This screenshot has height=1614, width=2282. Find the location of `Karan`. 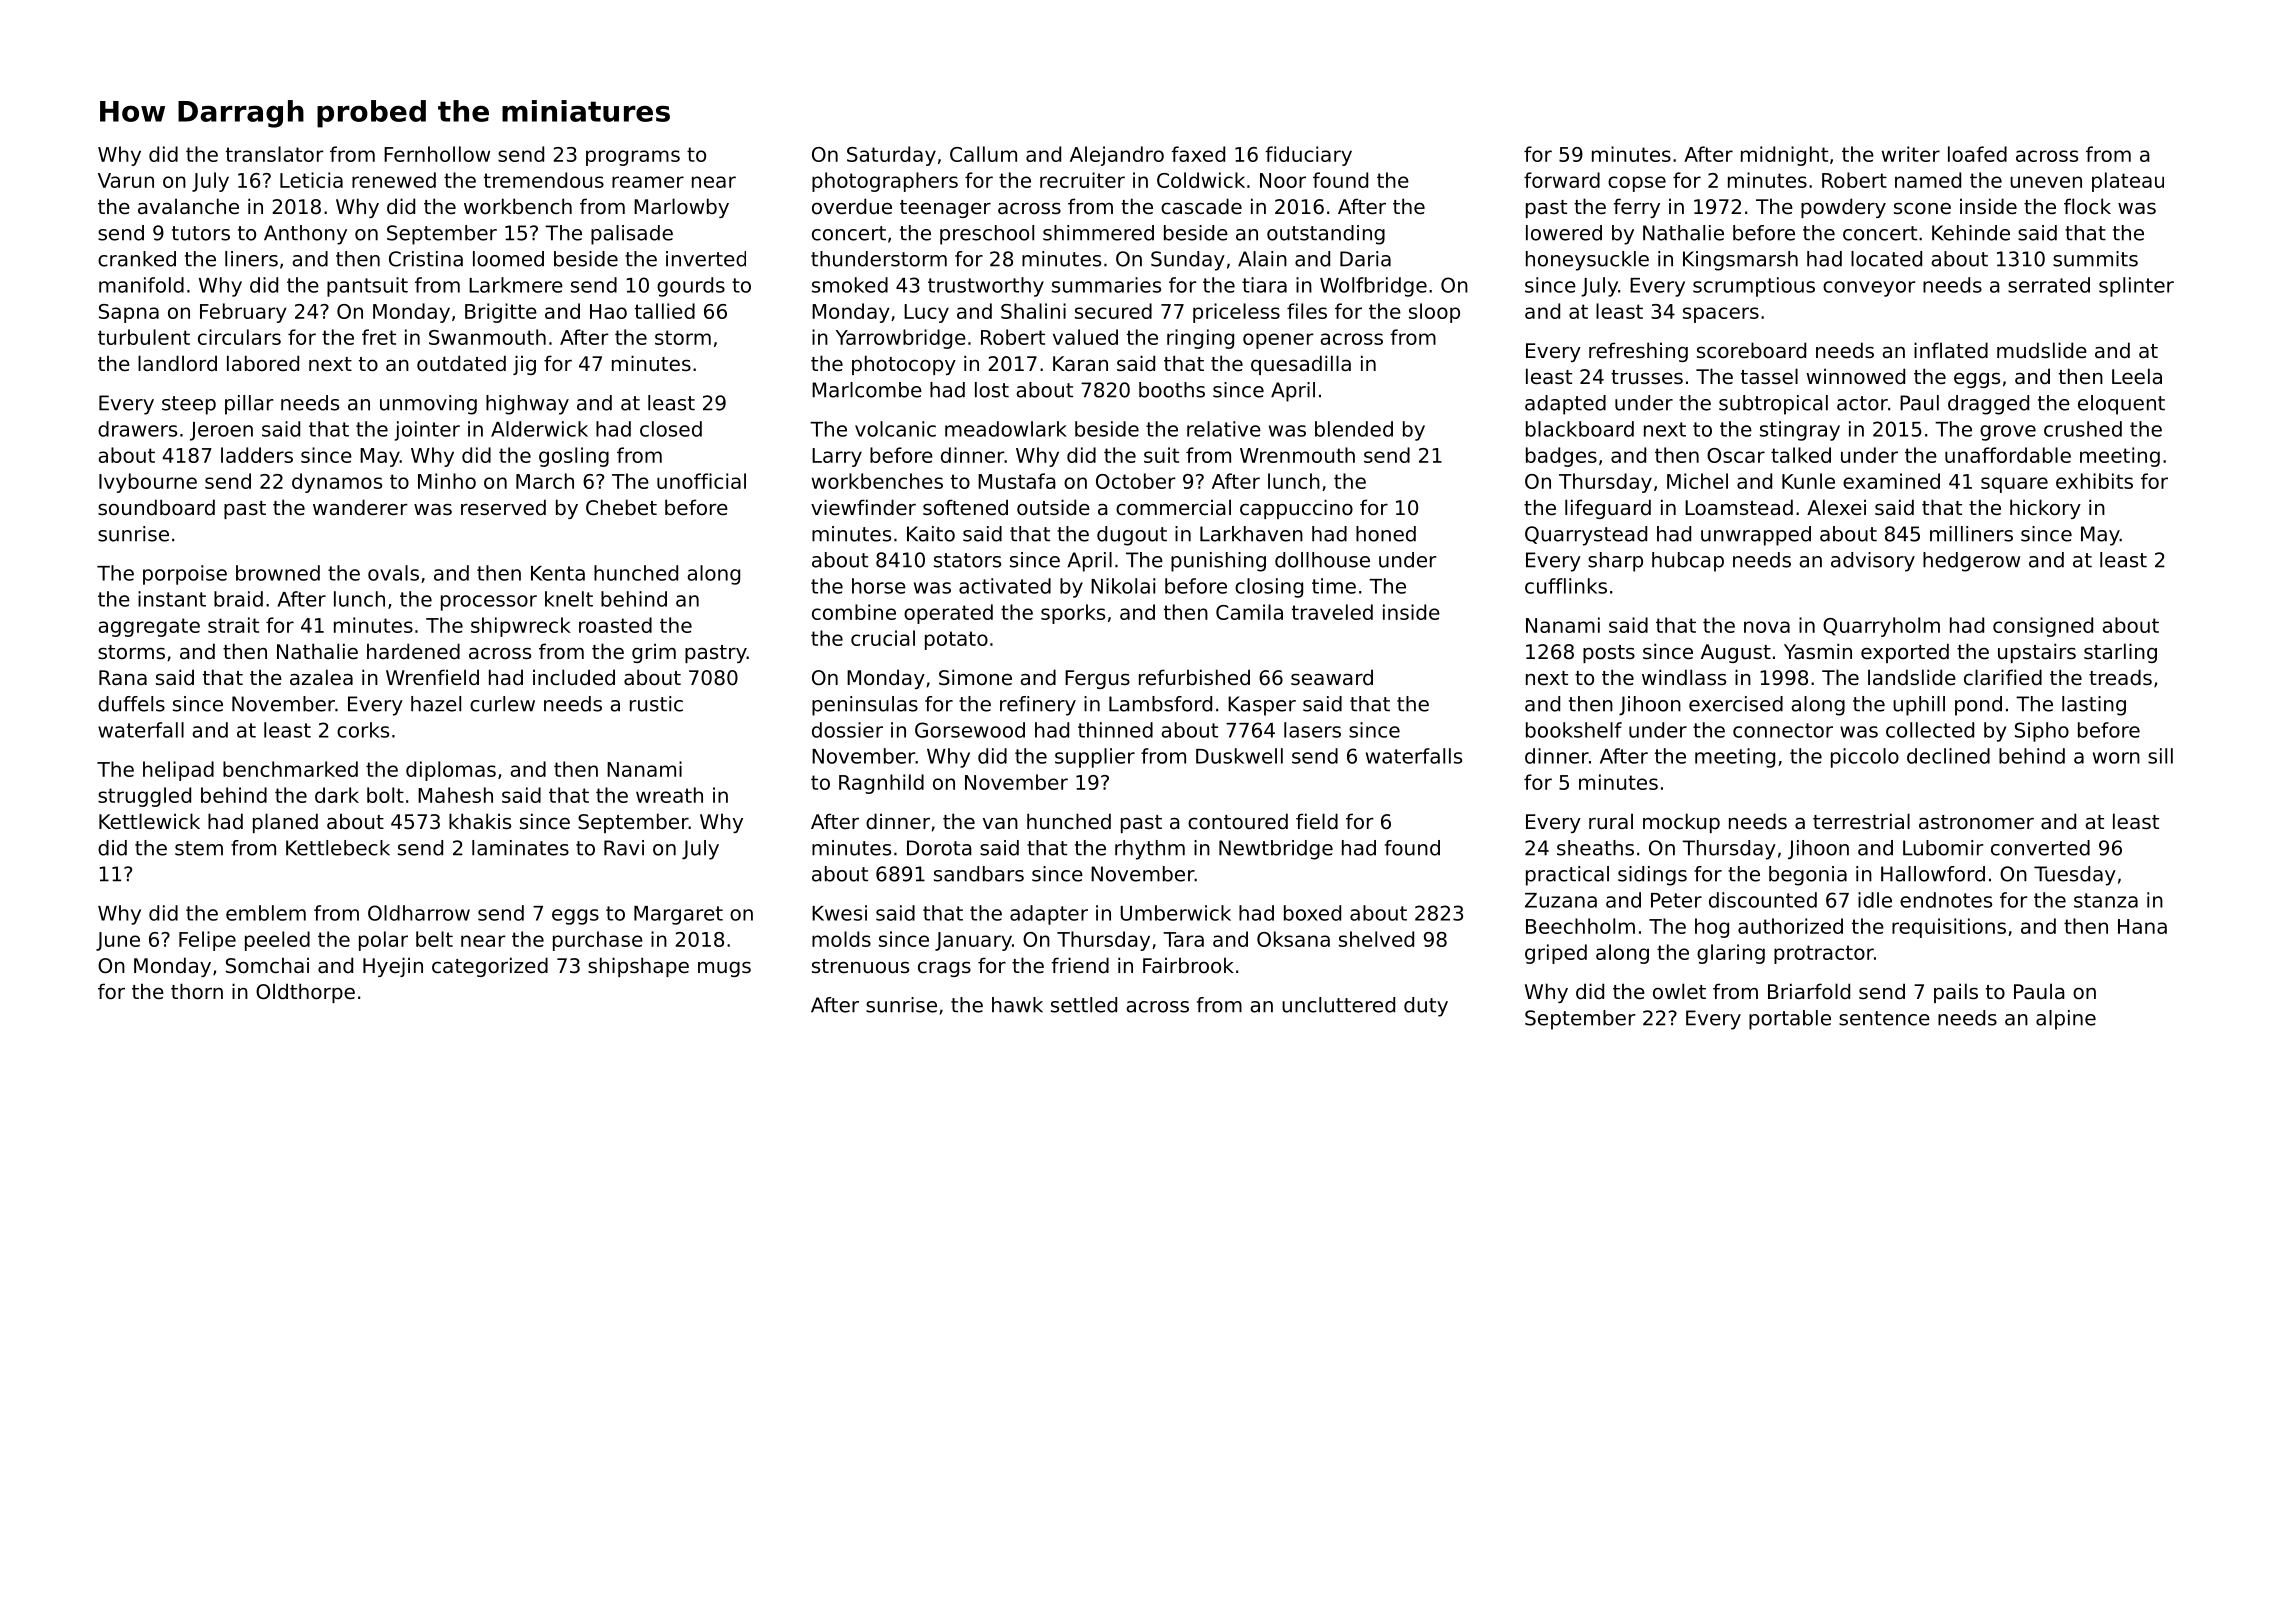

Karan is located at coordinates (1080, 364).
